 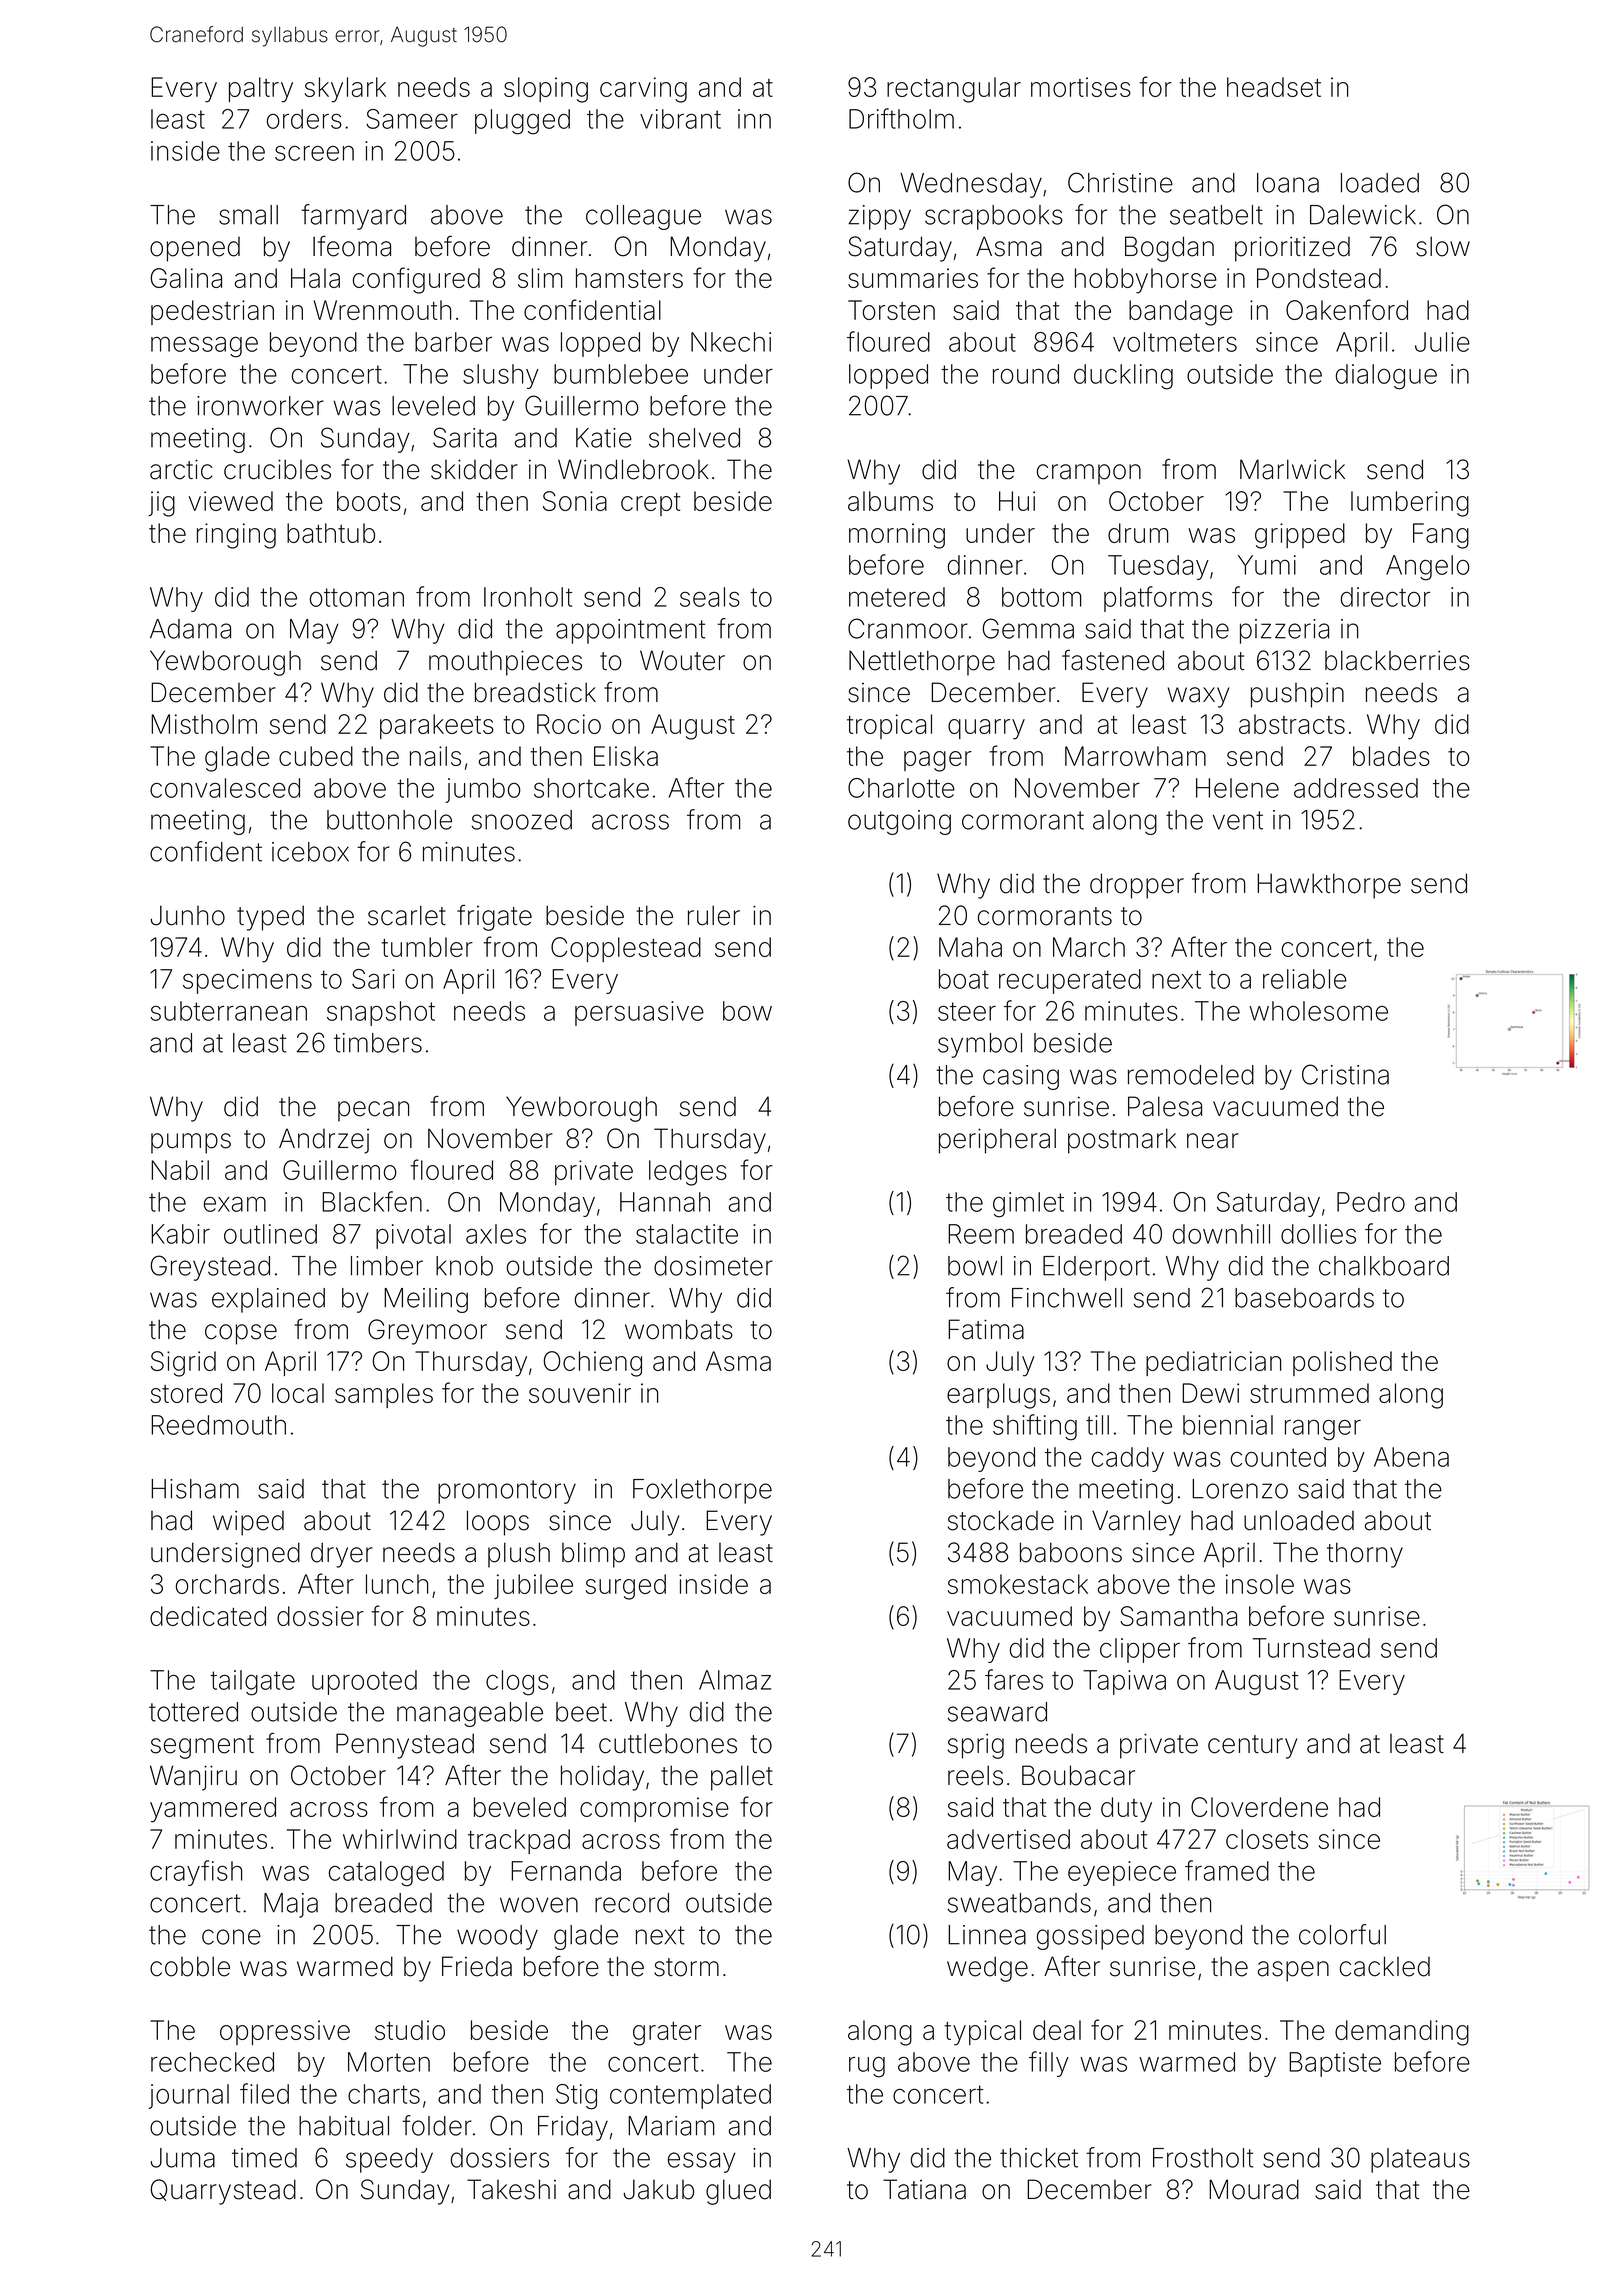 What do you see at coordinates (1018, 1584) in the screenshot?
I see `smokestack` at bounding box center [1018, 1584].
